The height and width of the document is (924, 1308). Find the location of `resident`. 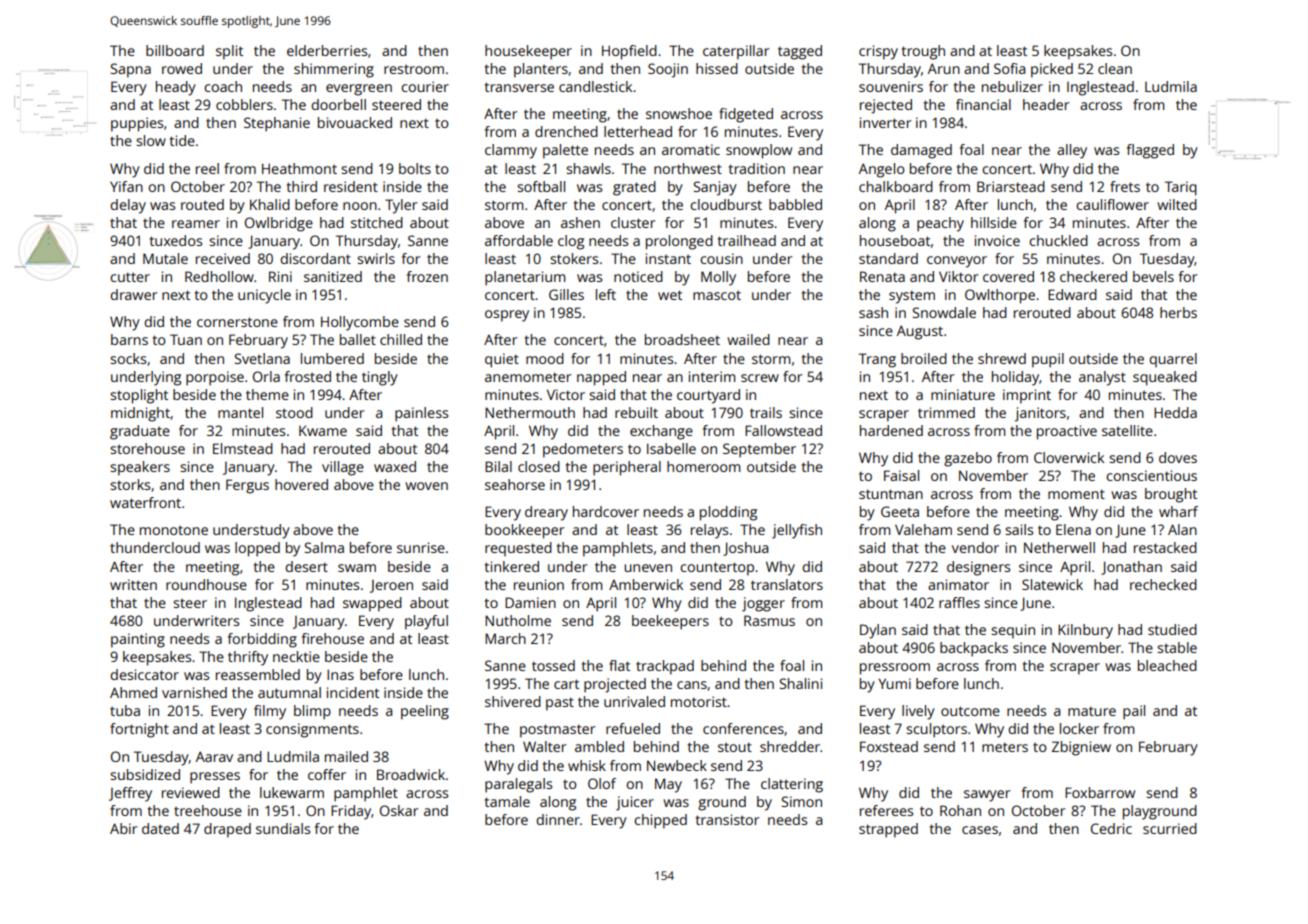

resident is located at coordinates (351, 186).
